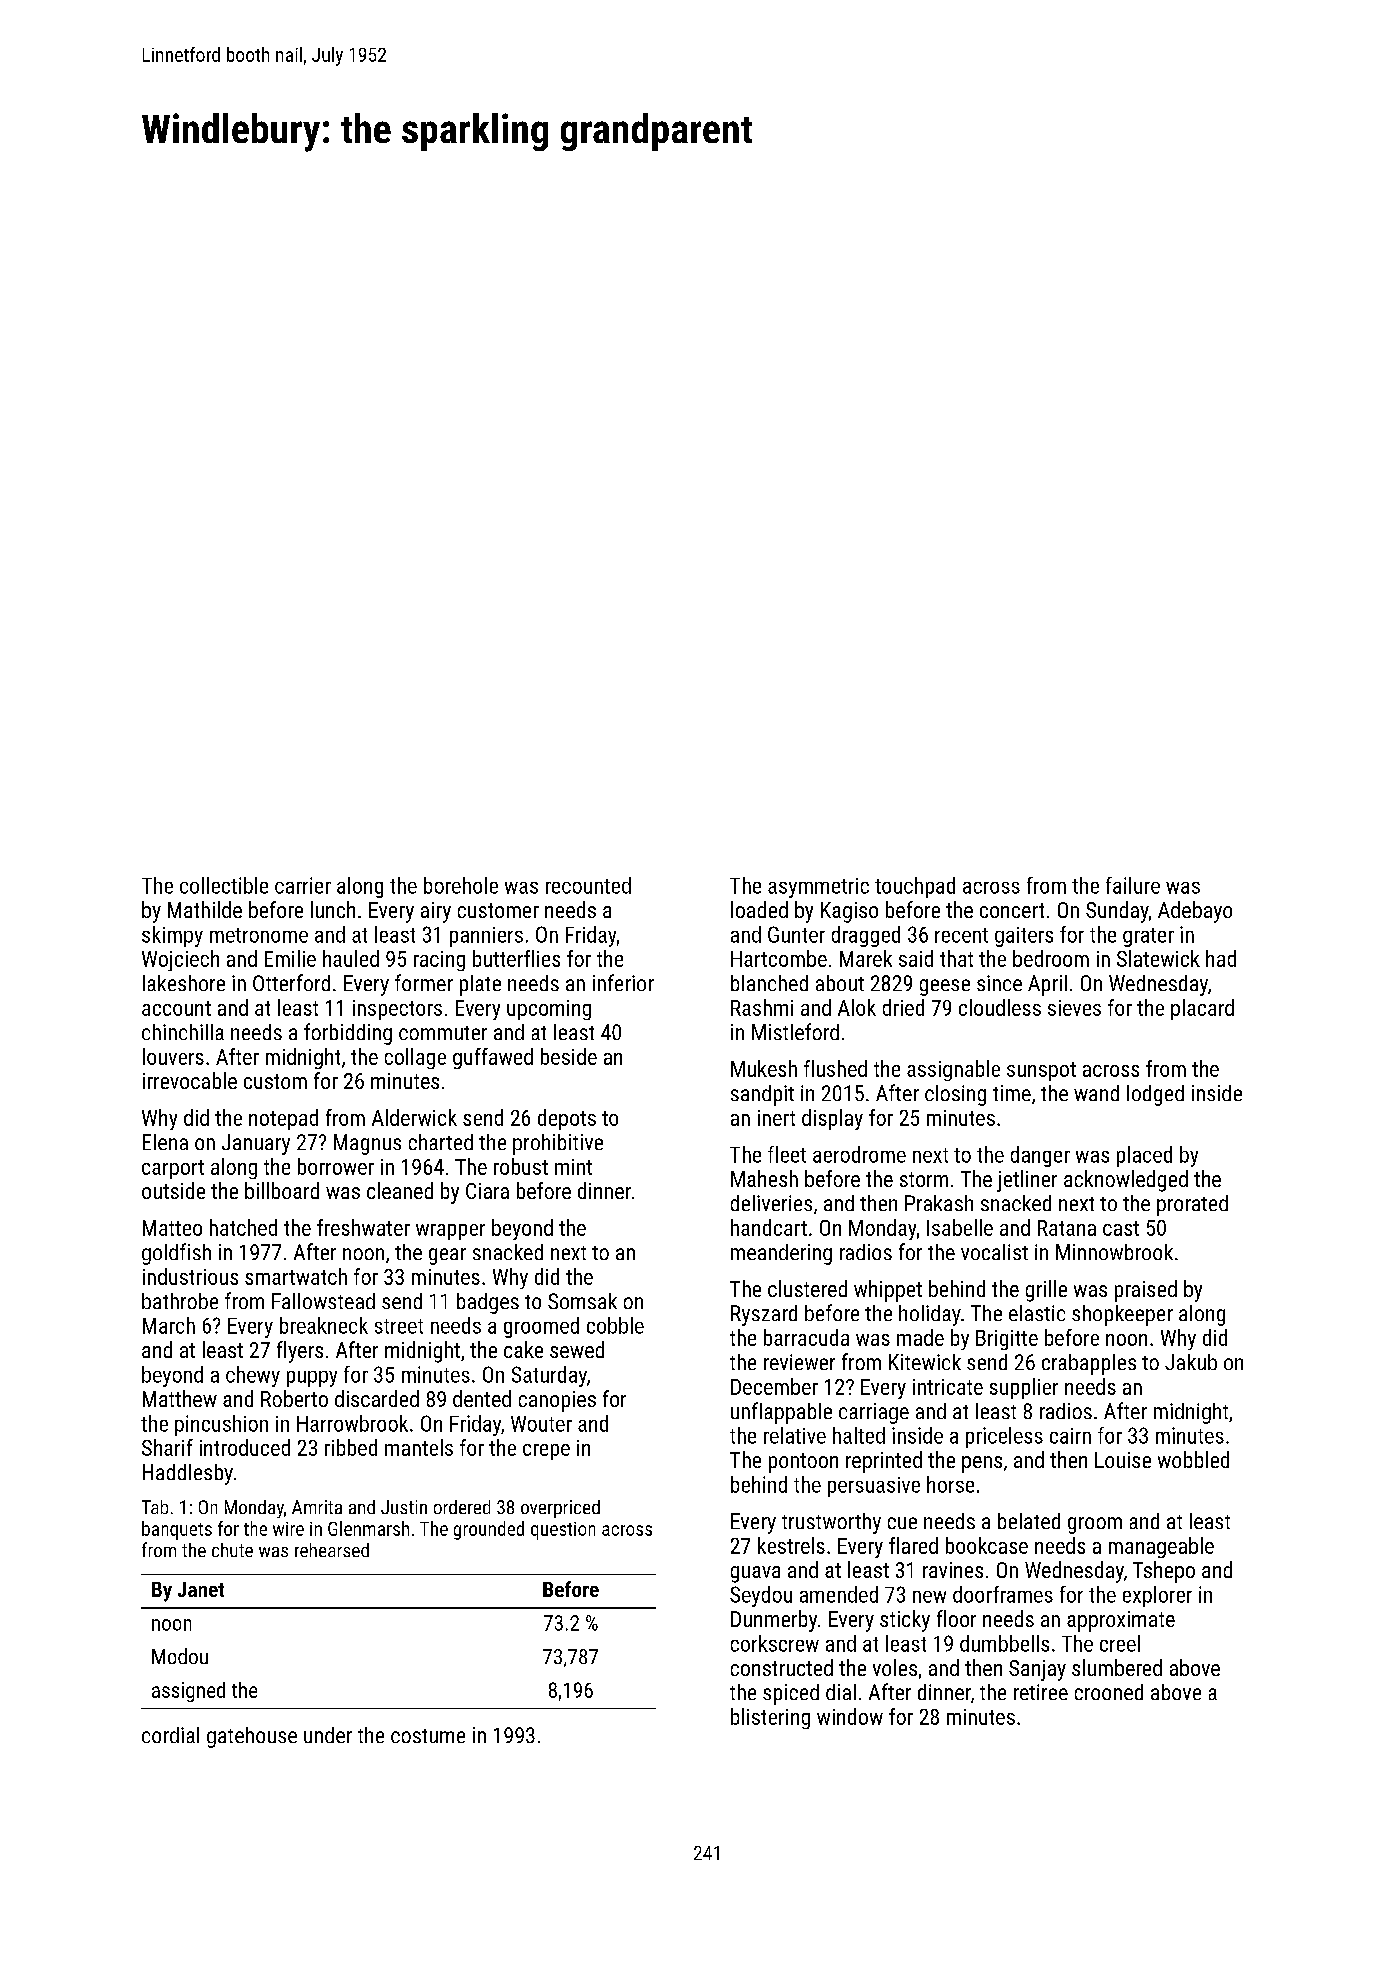  I want to click on irrevocable, so click(190, 1080).
